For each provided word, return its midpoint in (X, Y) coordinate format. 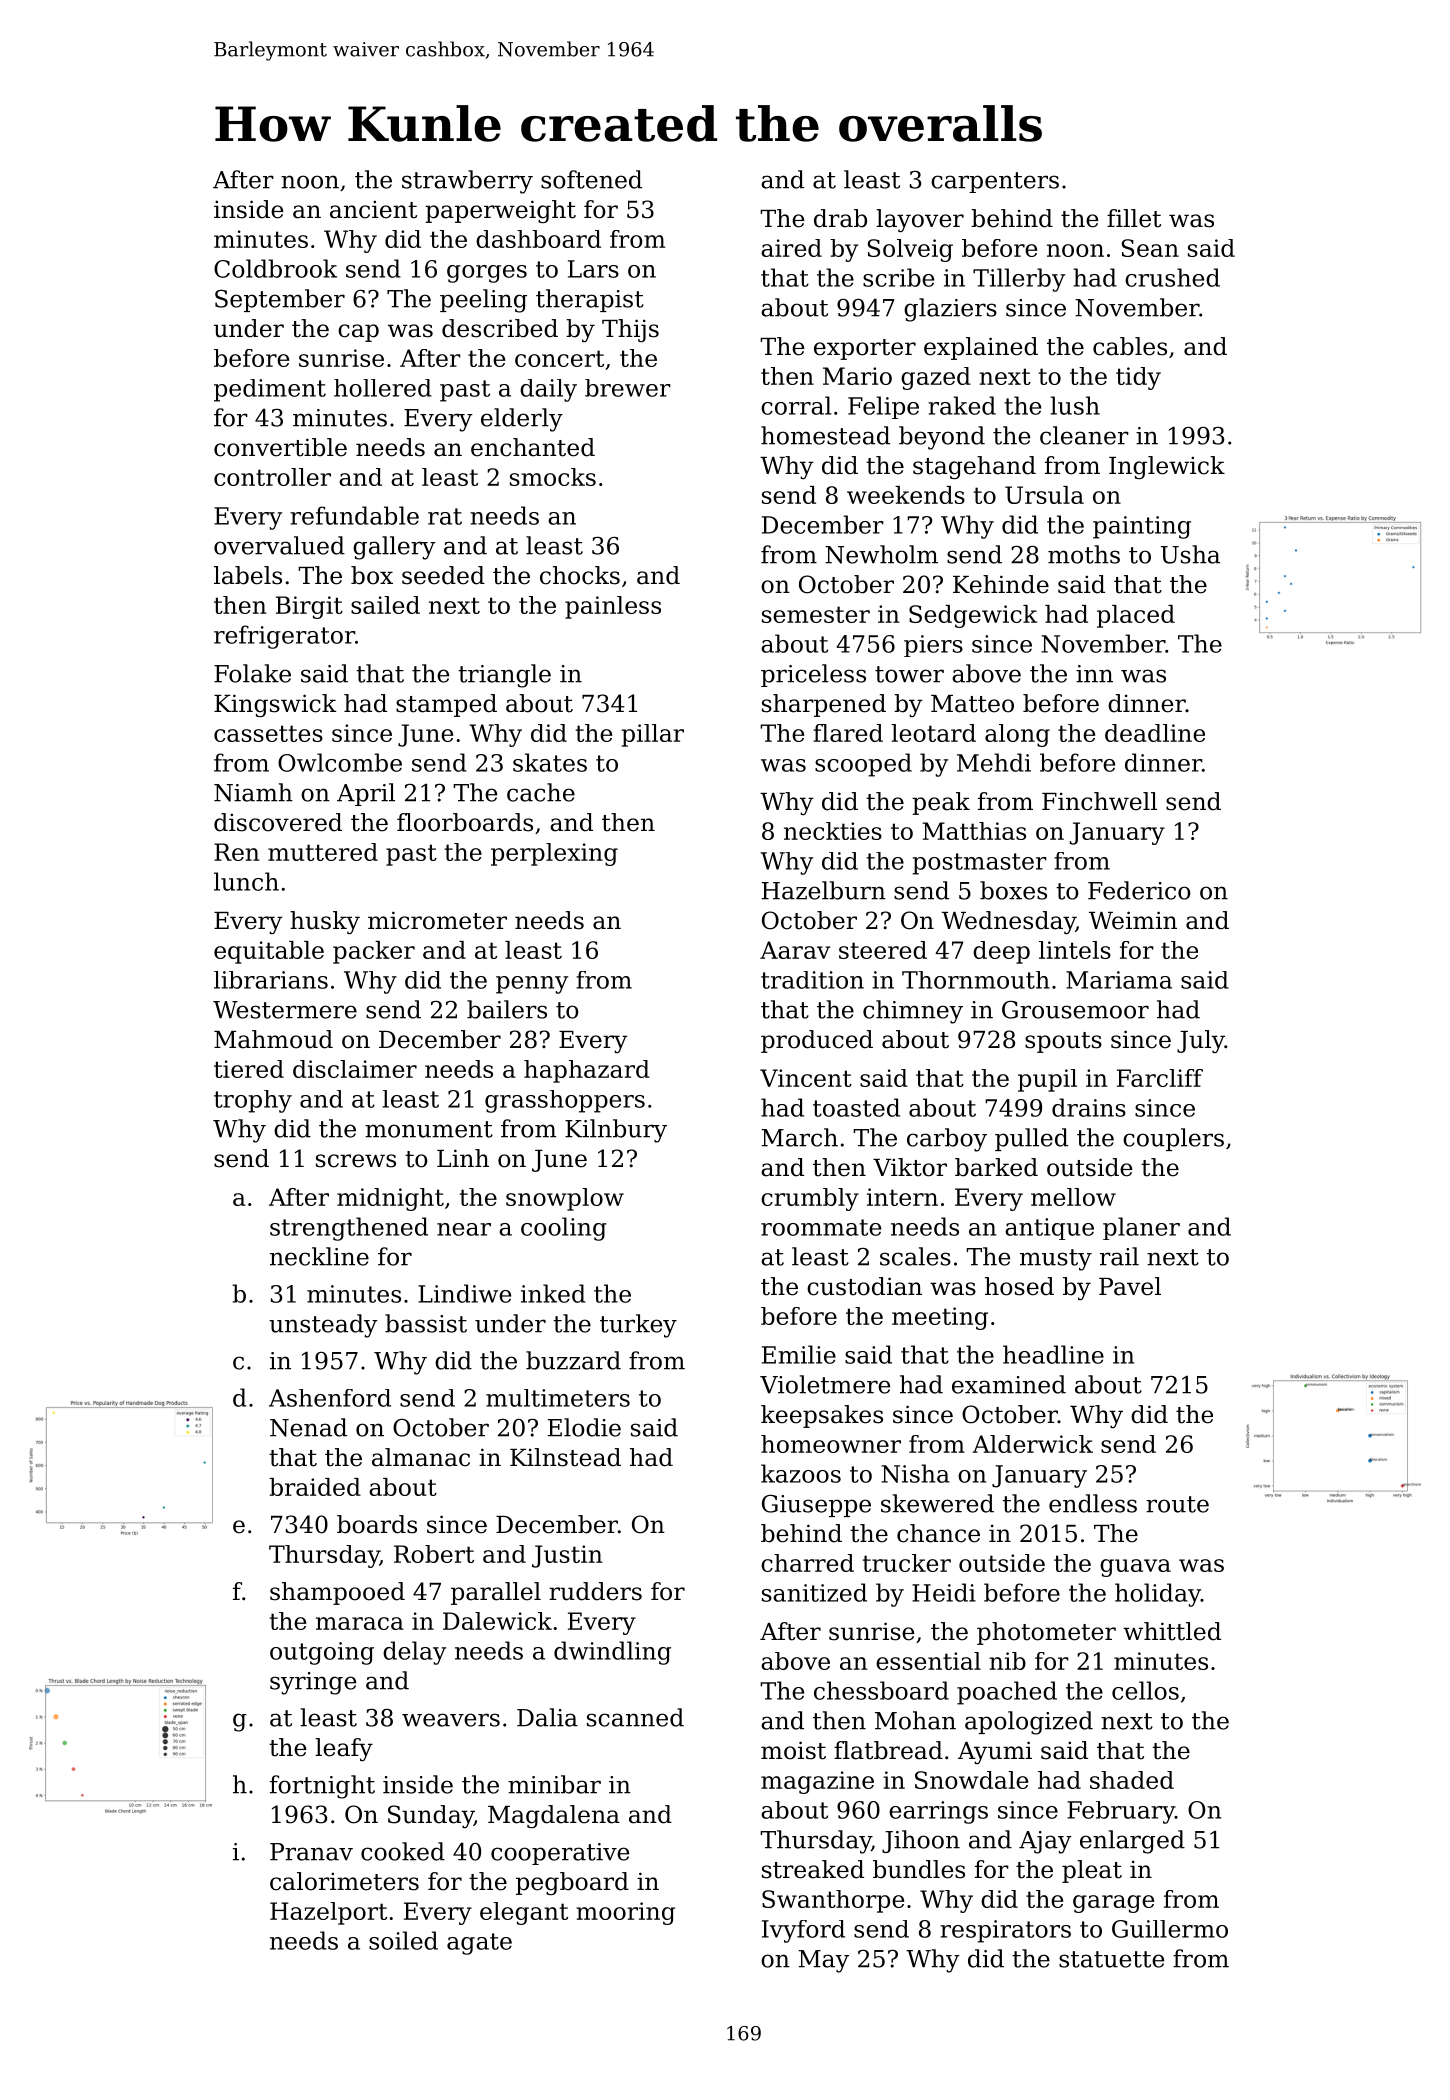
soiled (403, 1940)
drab (840, 218)
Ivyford (803, 1931)
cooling (564, 1229)
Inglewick (1167, 467)
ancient (373, 209)
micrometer (437, 920)
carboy (947, 1140)
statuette (1111, 1959)
